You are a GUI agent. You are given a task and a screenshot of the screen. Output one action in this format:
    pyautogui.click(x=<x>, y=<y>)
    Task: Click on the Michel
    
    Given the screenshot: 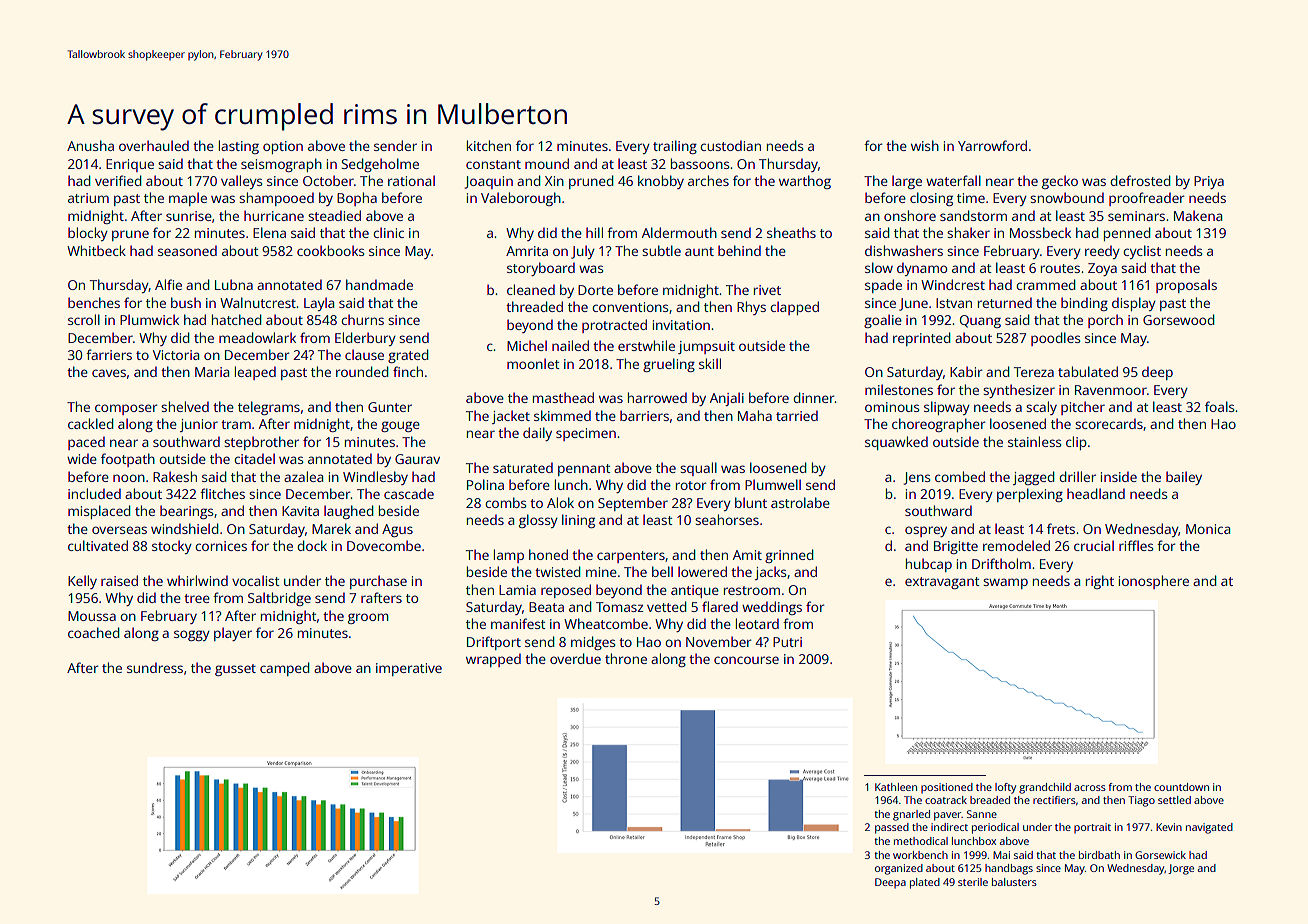 What is the action you would take?
    pyautogui.click(x=527, y=345)
